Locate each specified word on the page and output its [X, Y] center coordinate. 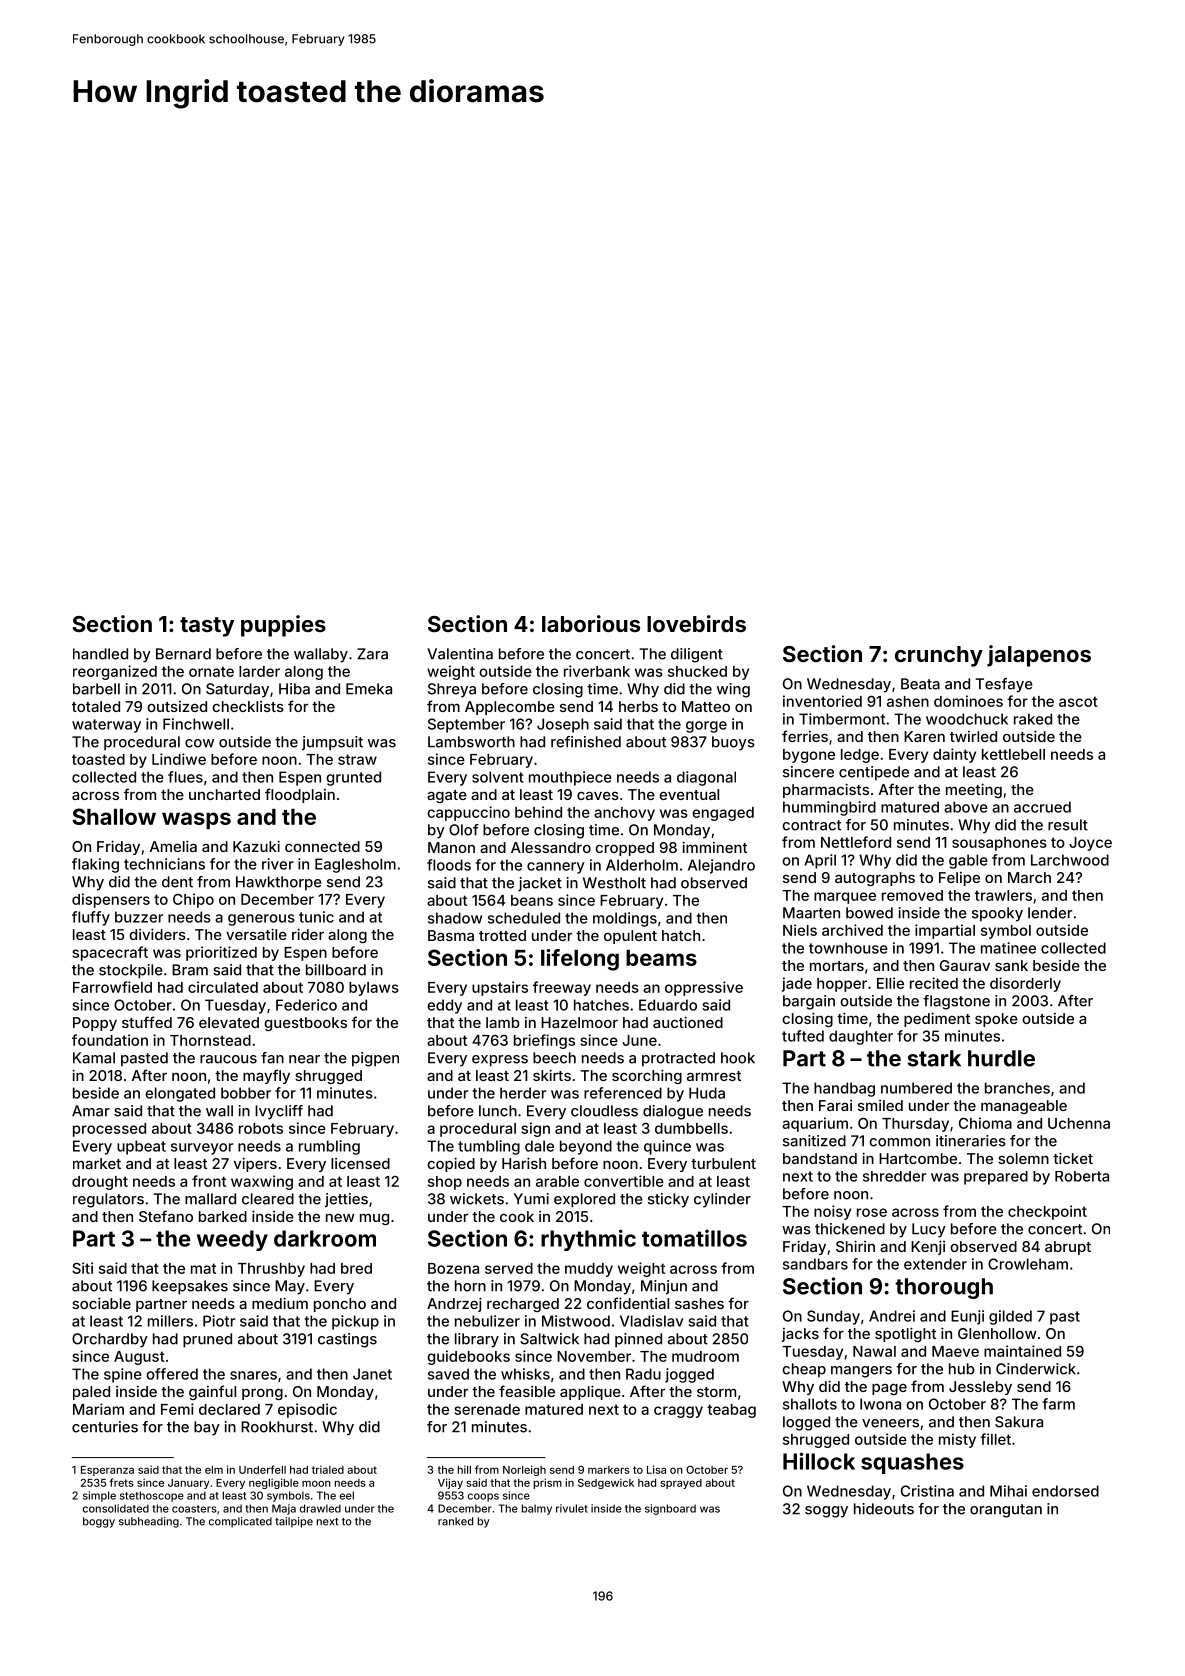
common [899, 1142]
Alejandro [721, 866]
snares [253, 1375]
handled [100, 654]
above [966, 807]
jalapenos [1039, 656]
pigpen [375, 1059]
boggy [99, 1522]
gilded [1010, 1317]
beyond [586, 1147]
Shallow [114, 816]
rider [308, 934]
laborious [591, 623]
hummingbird [829, 808]
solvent [498, 777]
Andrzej [454, 1304]
